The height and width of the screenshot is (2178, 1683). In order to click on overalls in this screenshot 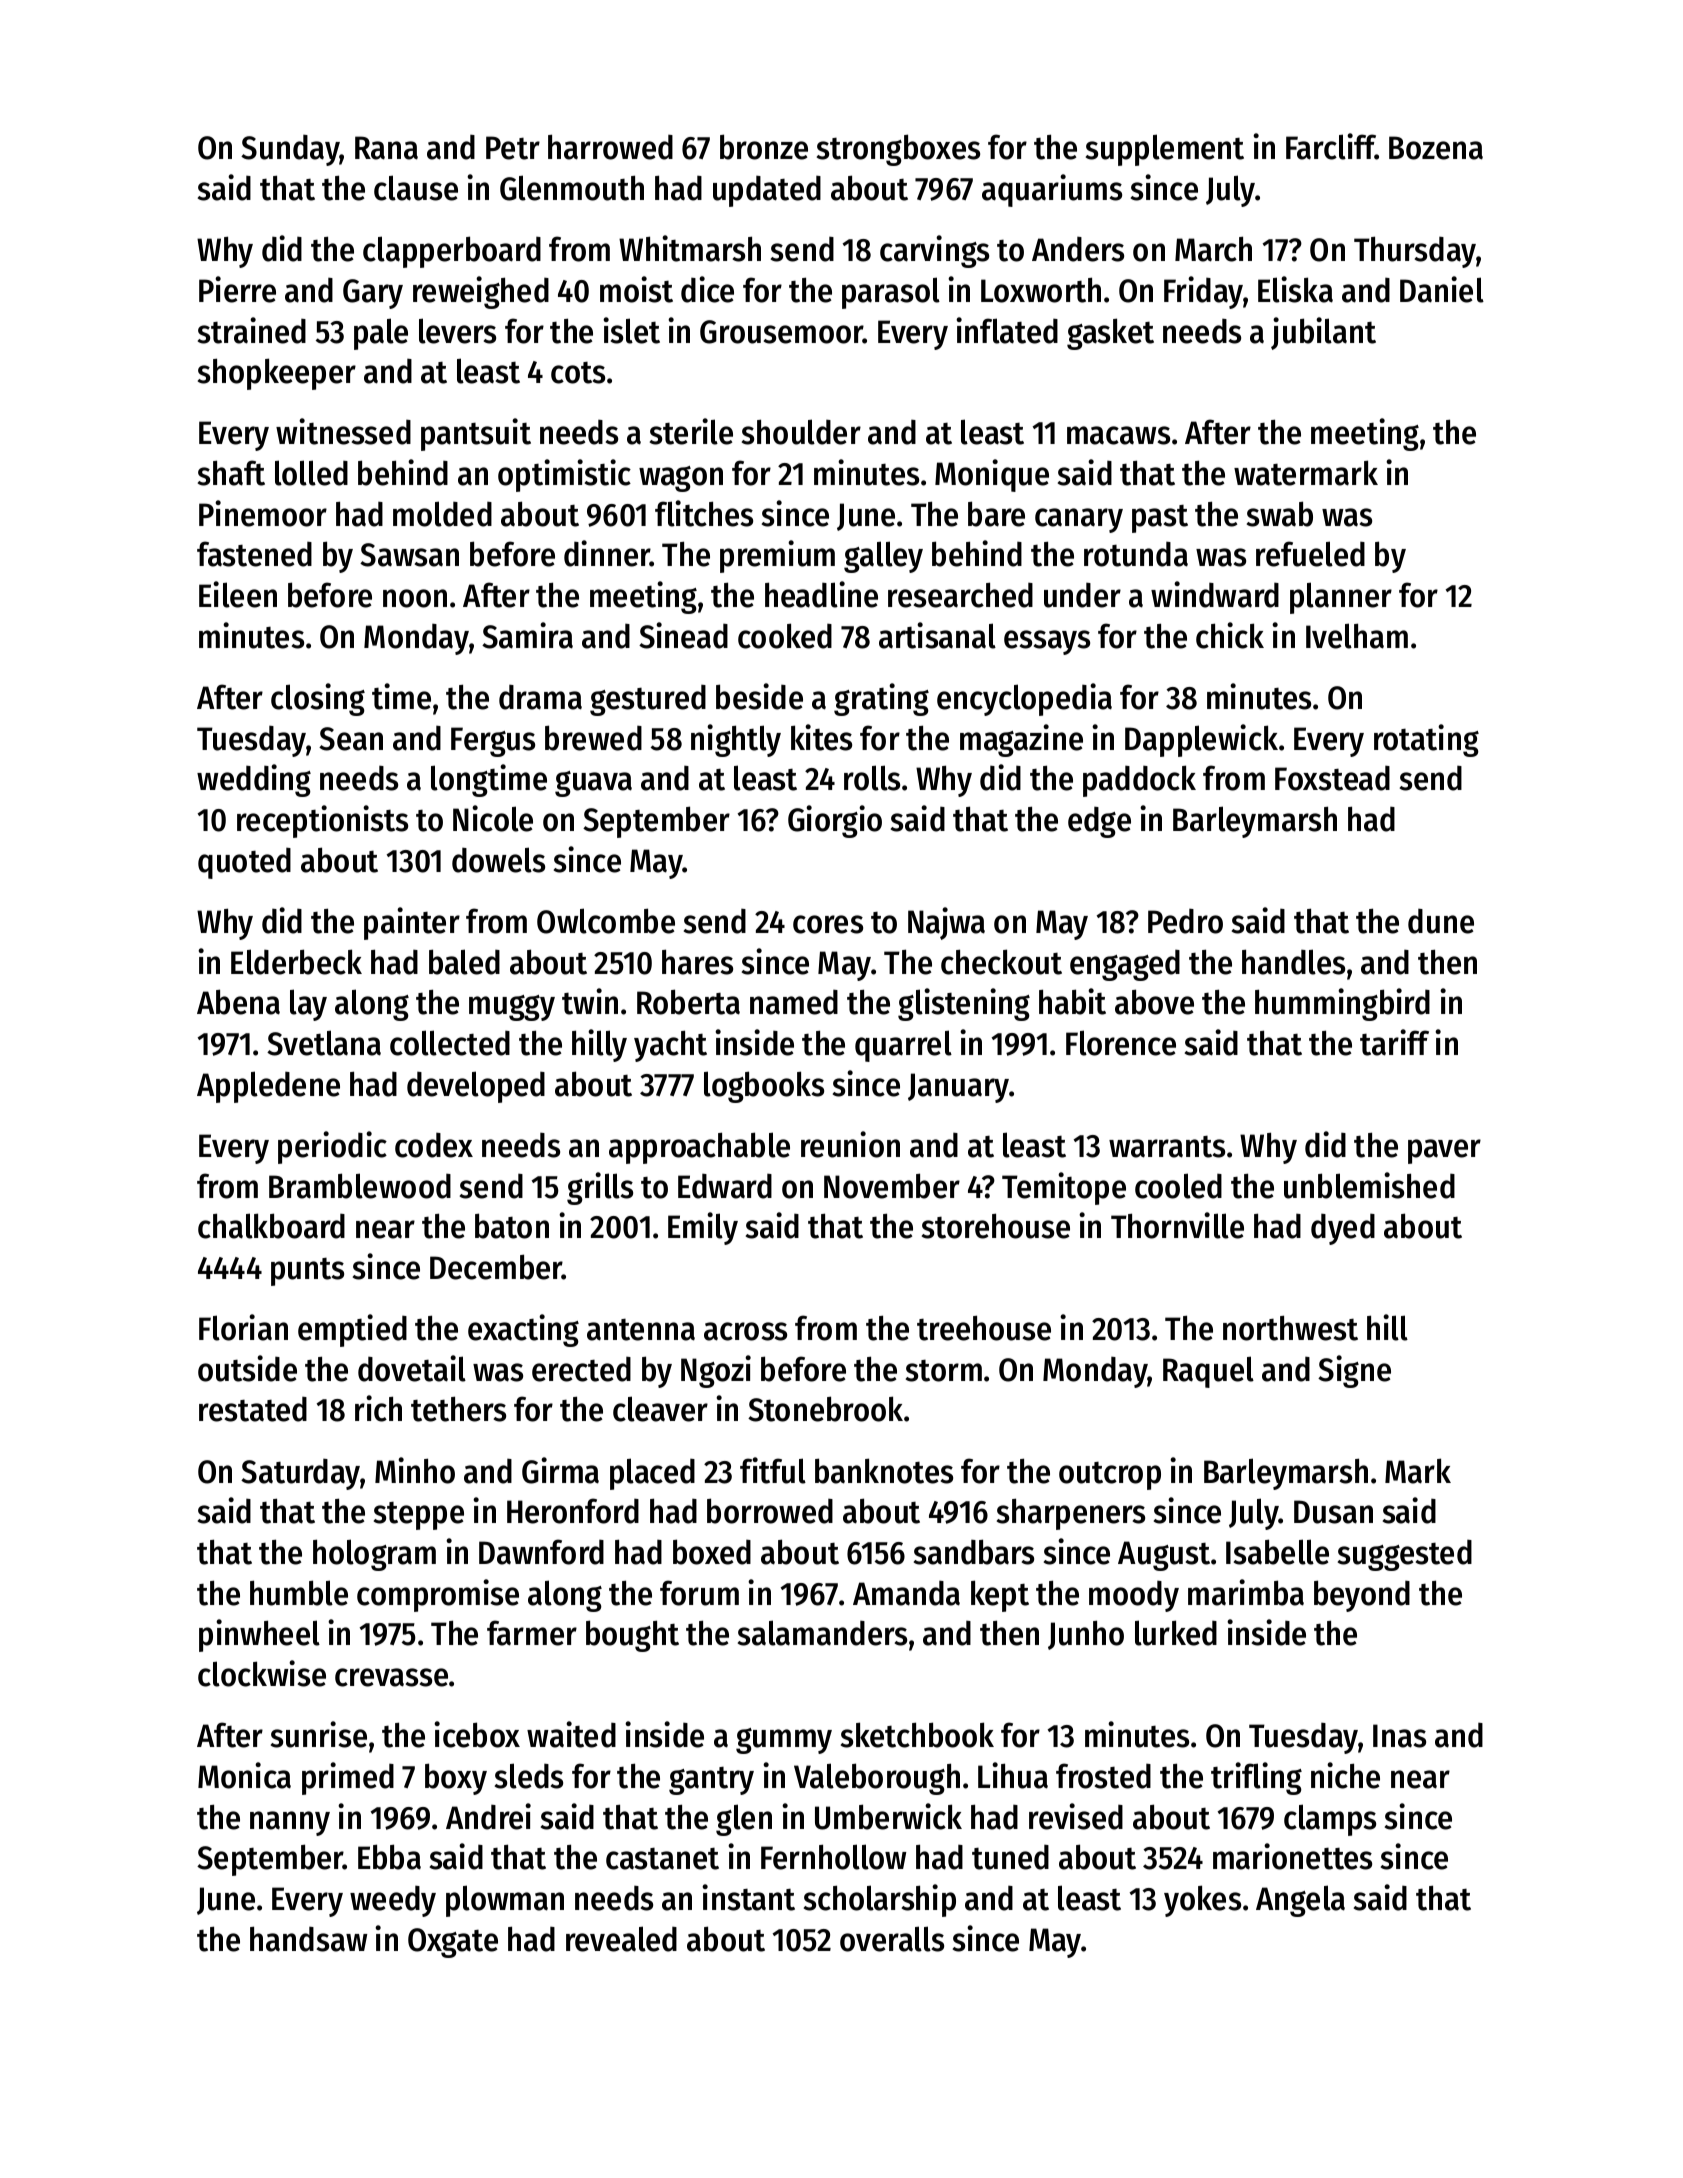, I will do `click(892, 1939)`.
